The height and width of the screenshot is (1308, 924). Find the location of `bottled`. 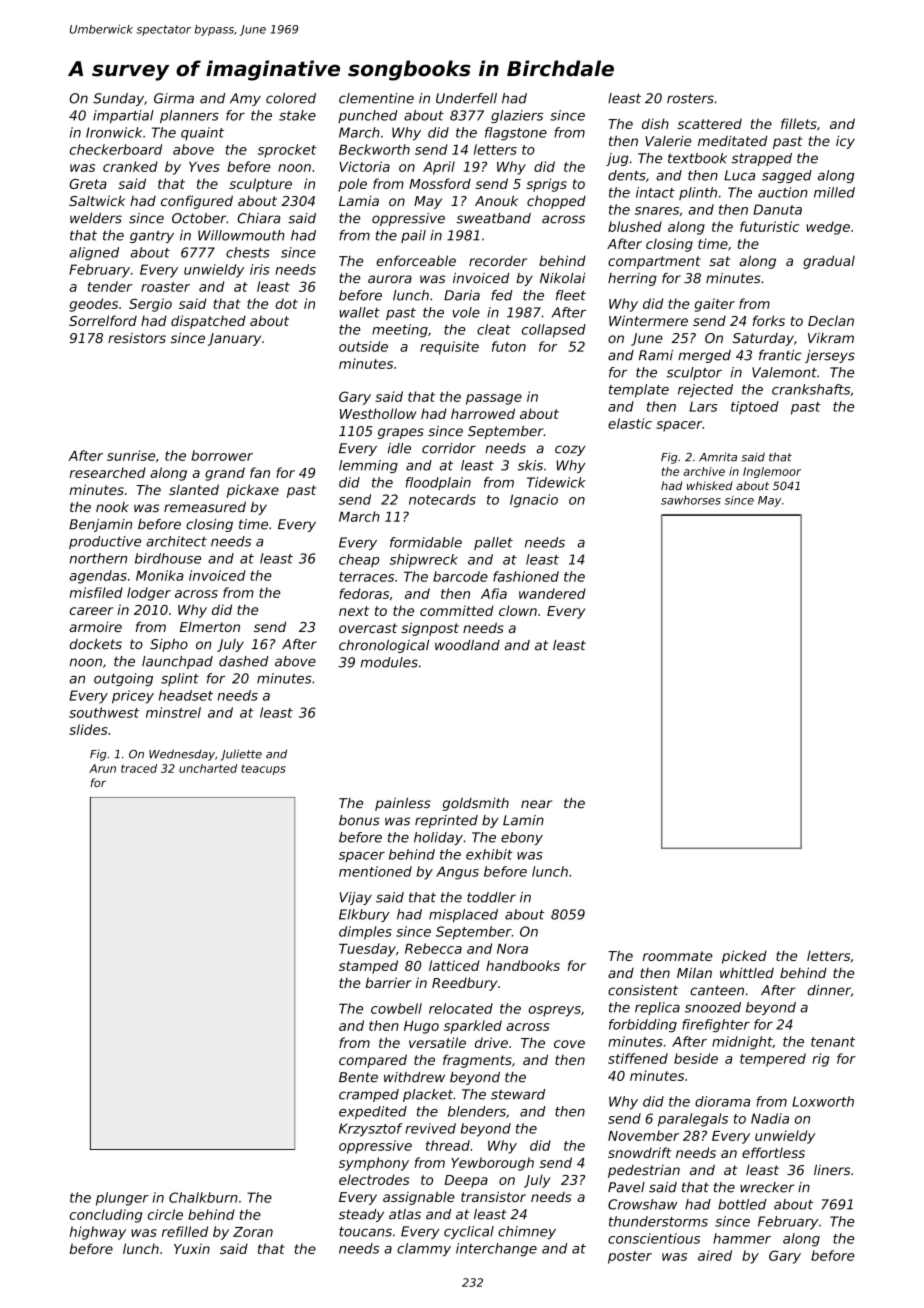

bottled is located at coordinates (742, 1204).
